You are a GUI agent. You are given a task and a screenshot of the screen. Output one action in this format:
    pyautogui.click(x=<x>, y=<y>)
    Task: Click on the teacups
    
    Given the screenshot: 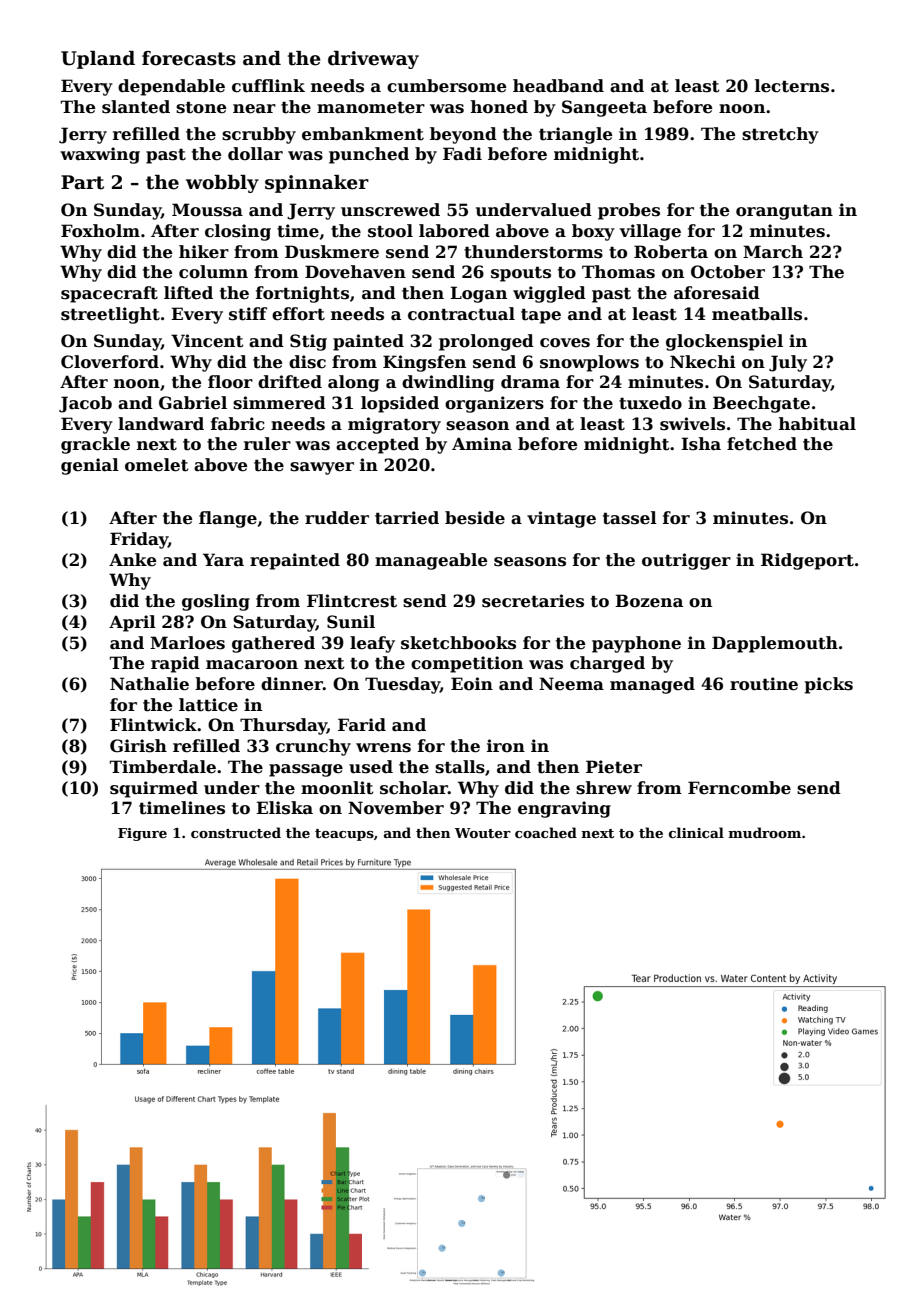 What is the action you would take?
    pyautogui.click(x=344, y=835)
